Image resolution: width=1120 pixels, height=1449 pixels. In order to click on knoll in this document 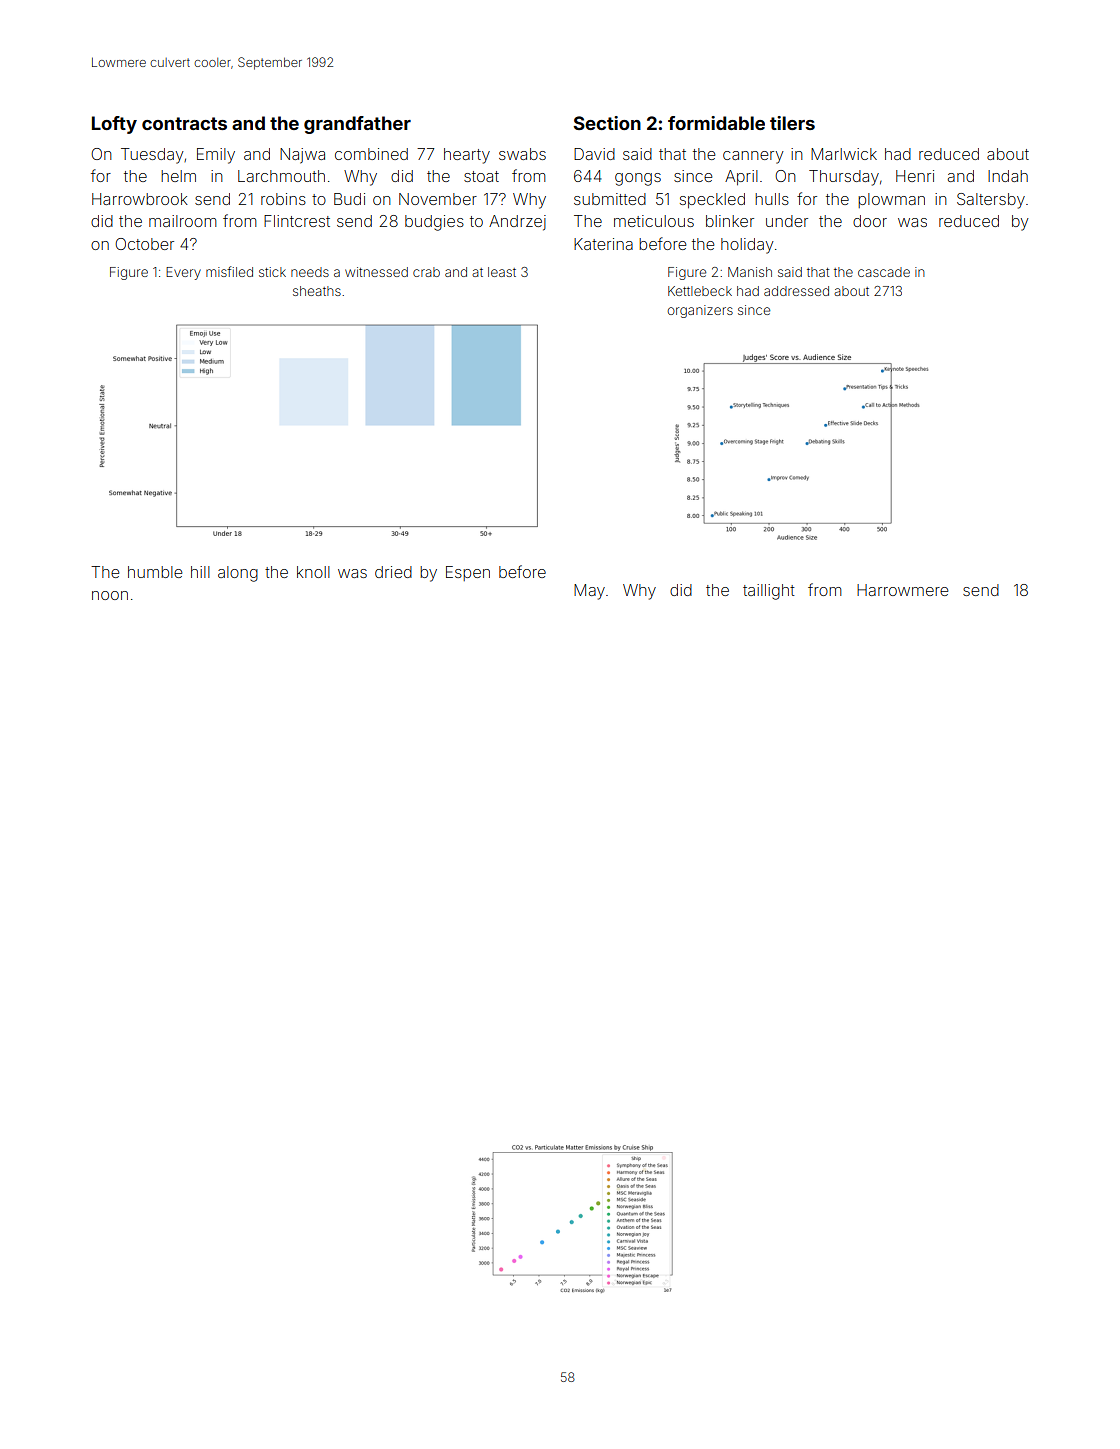, I will do `click(313, 572)`.
